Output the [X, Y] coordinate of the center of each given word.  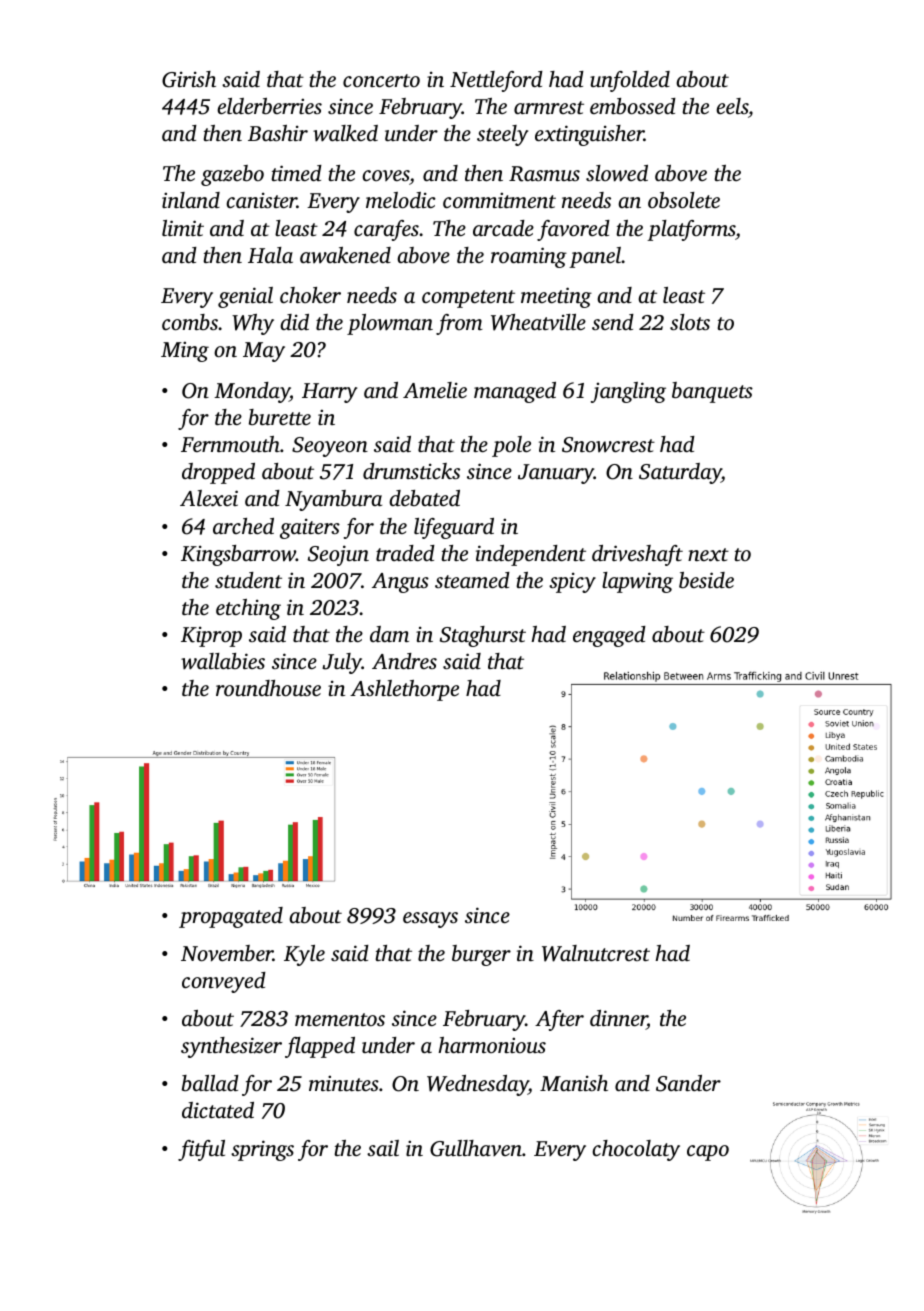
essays [430, 920]
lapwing [637, 582]
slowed [617, 173]
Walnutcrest [596, 953]
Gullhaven [476, 1148]
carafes [386, 230]
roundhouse [268, 688]
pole [511, 446]
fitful [201, 1150]
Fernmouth [230, 444]
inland [191, 200]
